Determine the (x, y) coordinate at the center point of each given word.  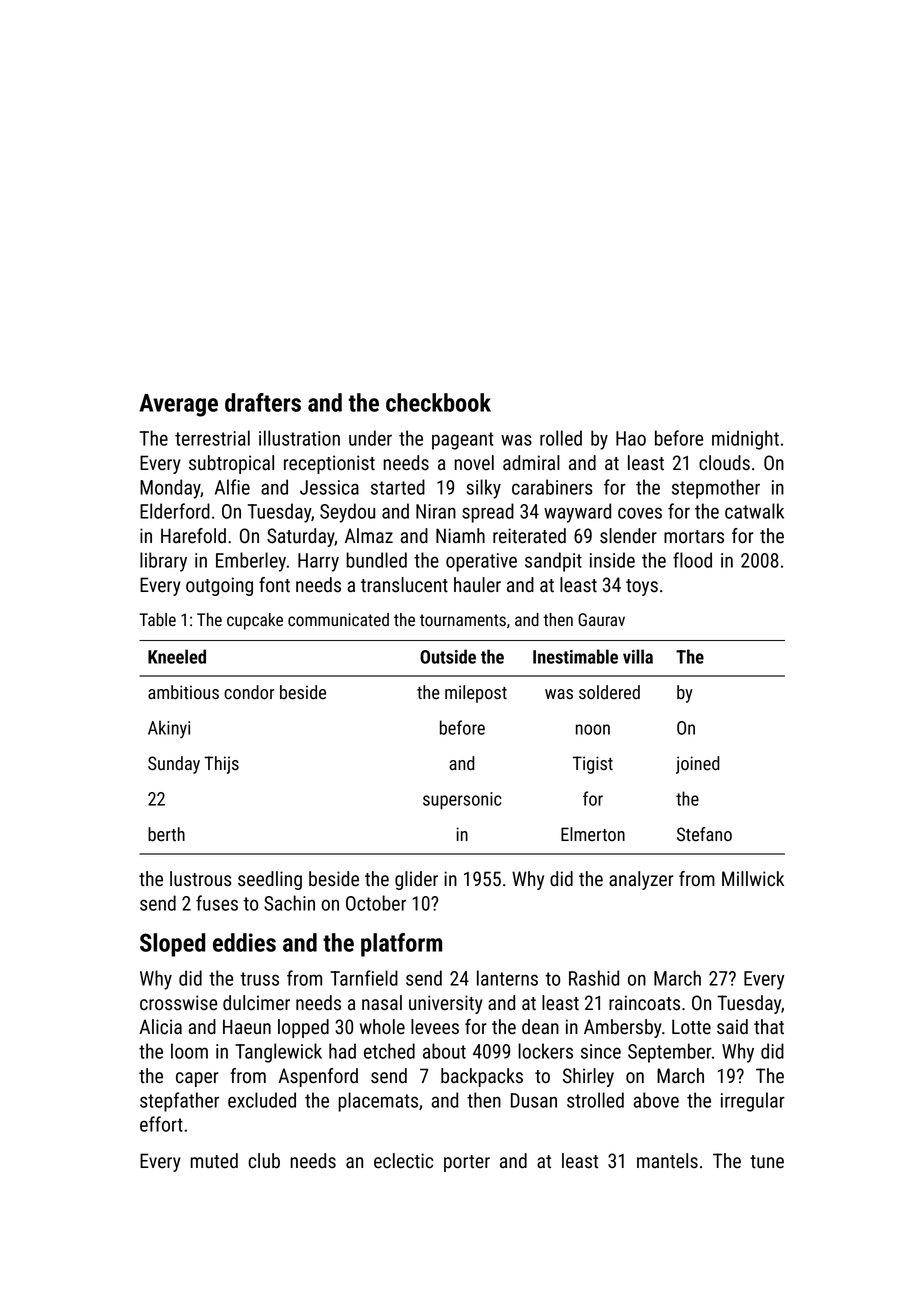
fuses (217, 903)
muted (214, 1161)
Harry (318, 562)
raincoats (644, 1003)
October (376, 903)
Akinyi (169, 729)
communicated (338, 620)
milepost (476, 694)
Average (178, 405)
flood (692, 560)
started (398, 487)
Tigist (593, 765)
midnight (745, 440)
